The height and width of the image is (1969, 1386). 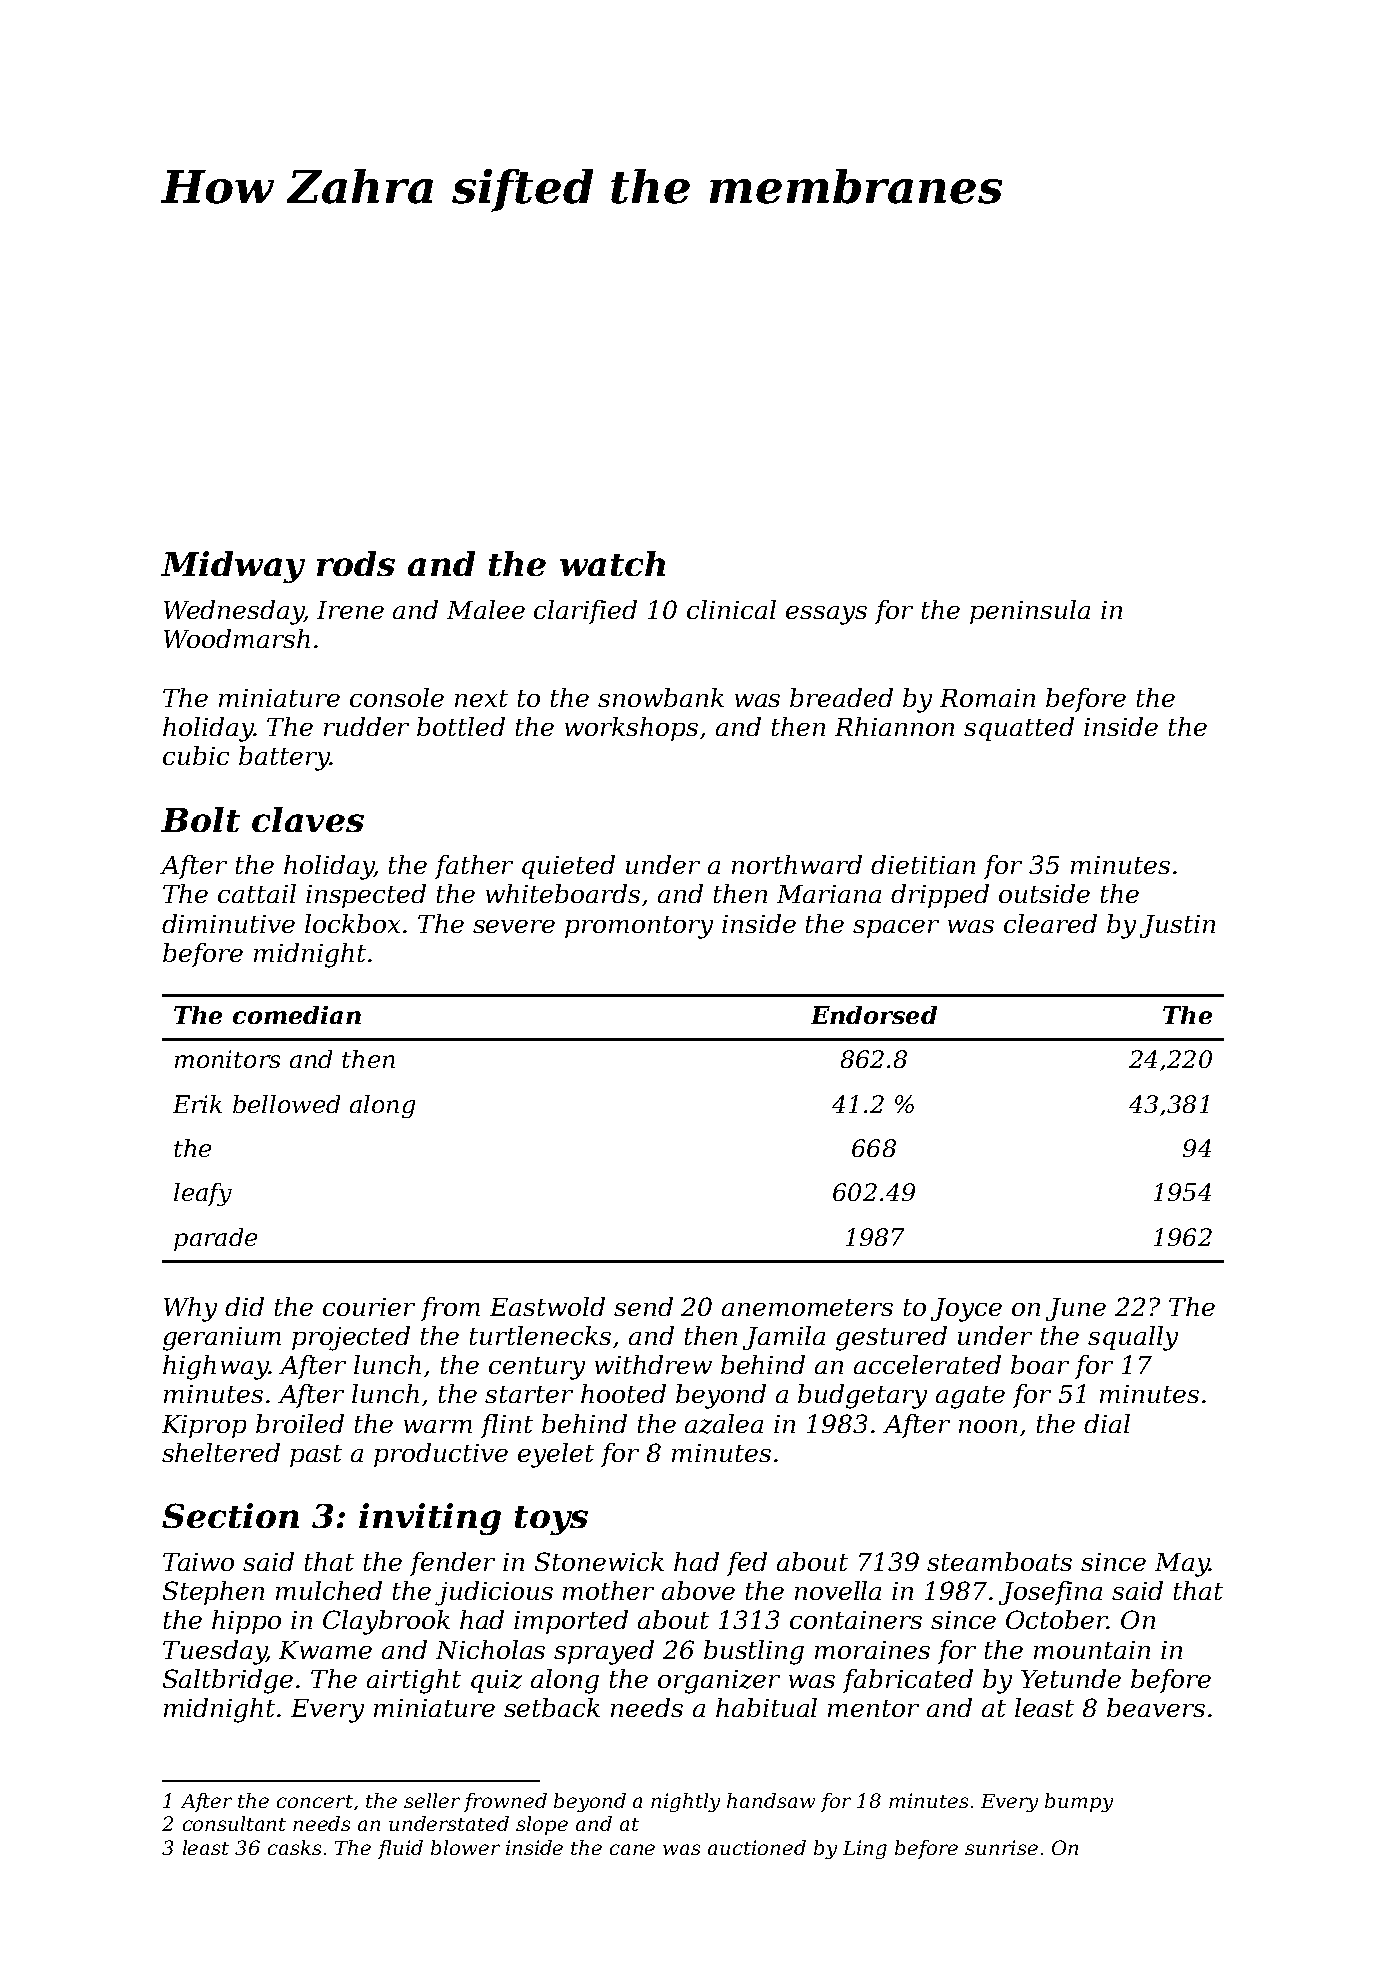 What do you see at coordinates (286, 1104) in the image?
I see `bellowed` at bounding box center [286, 1104].
